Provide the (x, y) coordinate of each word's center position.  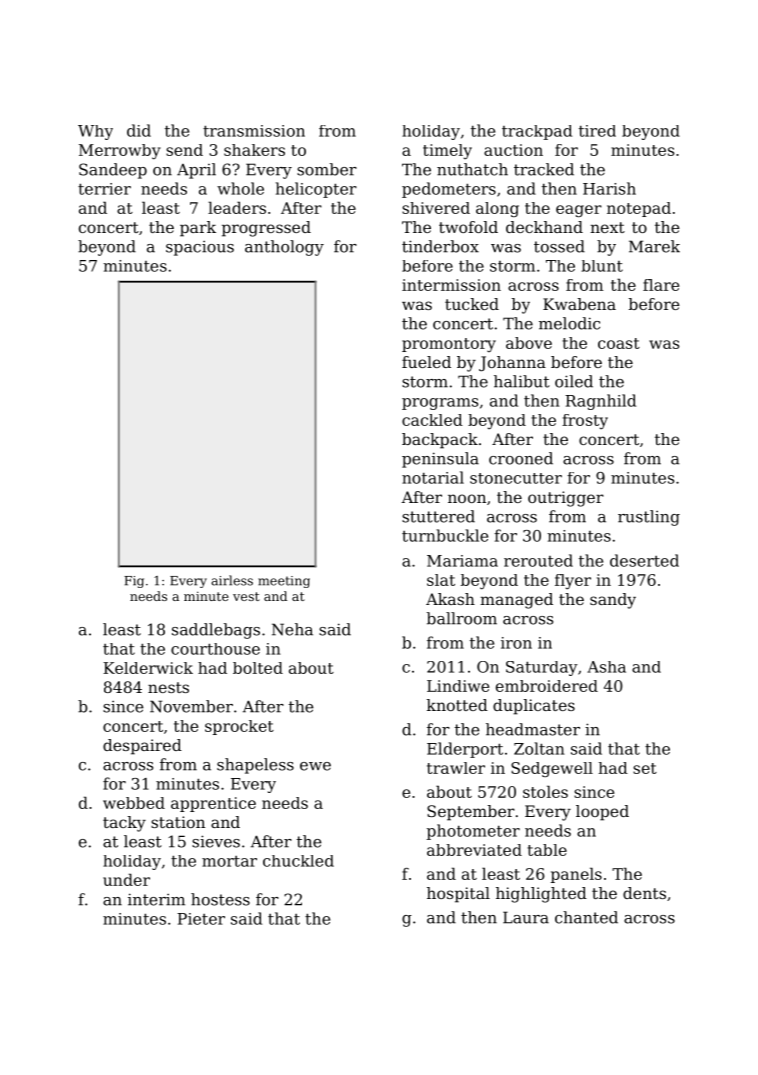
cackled (432, 420)
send (184, 150)
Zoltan (539, 748)
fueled (426, 362)
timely (447, 151)
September (471, 813)
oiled (574, 381)
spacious (200, 248)
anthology (284, 248)
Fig (134, 582)
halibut (522, 381)
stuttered (438, 516)
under (126, 879)
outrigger (566, 499)
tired (597, 131)
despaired (142, 747)
